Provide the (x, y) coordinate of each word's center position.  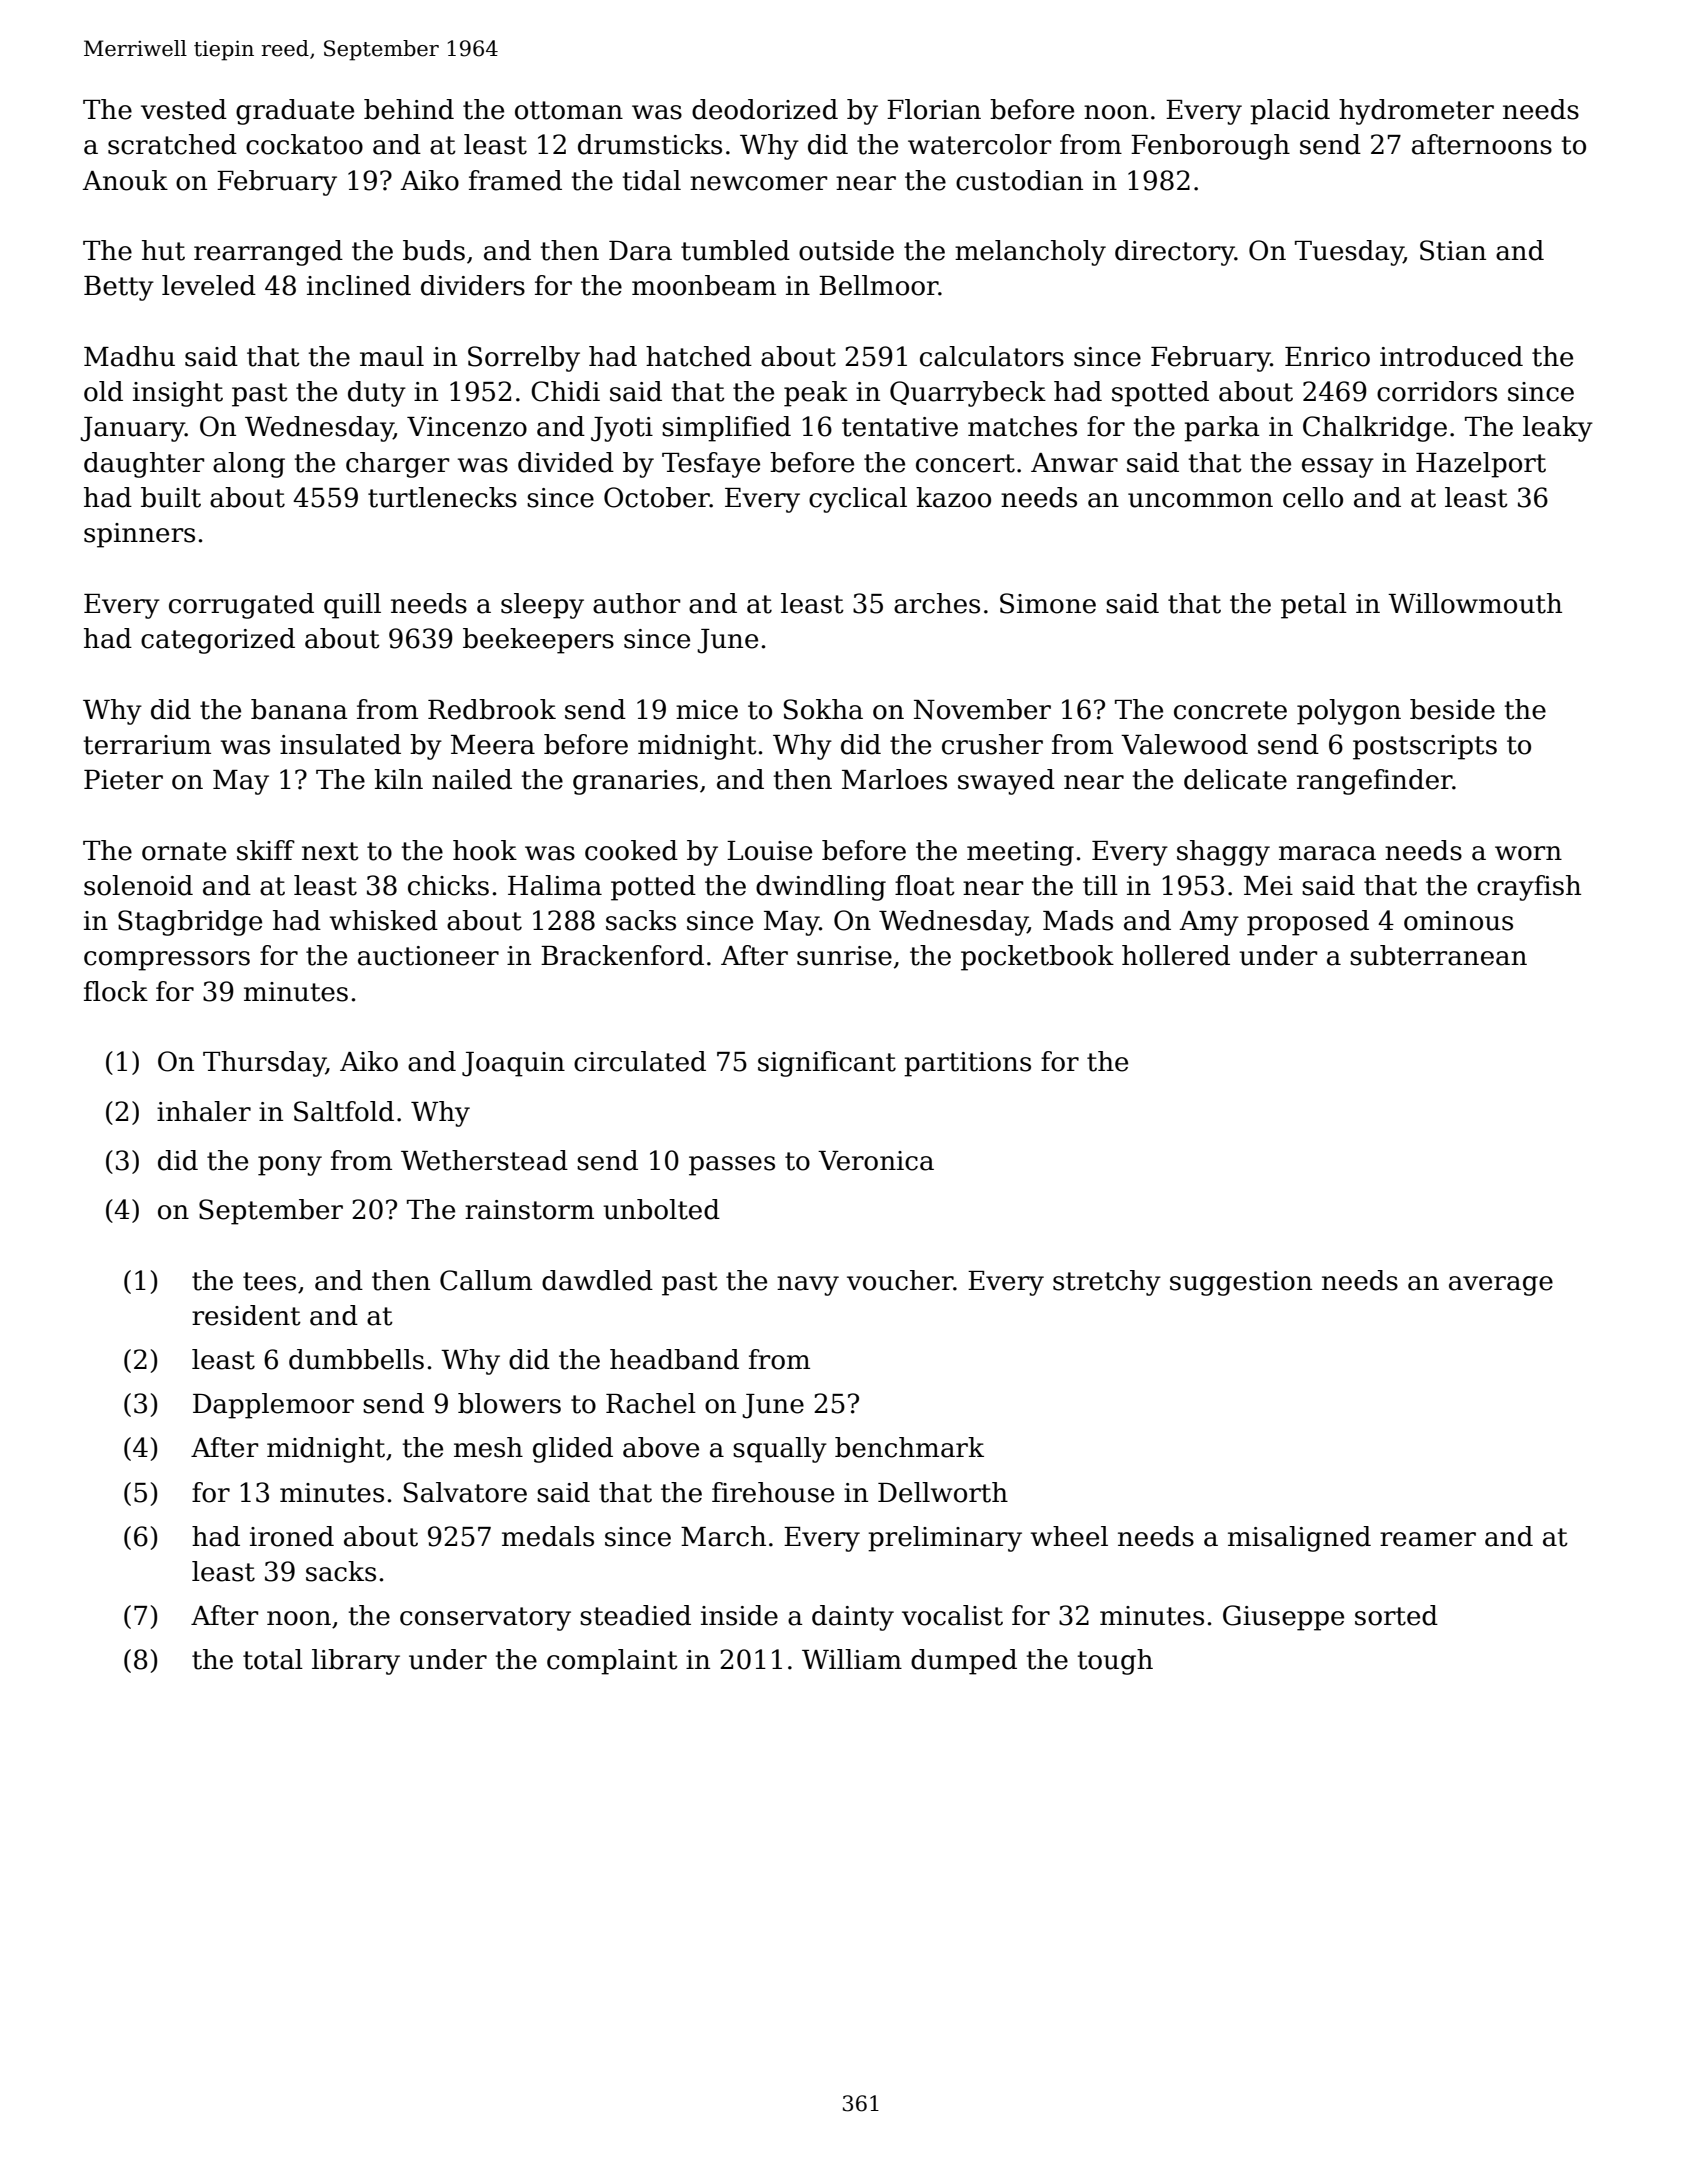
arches (937, 603)
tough (1115, 1662)
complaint (612, 1662)
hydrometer (1416, 112)
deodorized (765, 109)
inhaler (204, 1111)
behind (409, 109)
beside (1452, 709)
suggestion (1241, 1283)
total (273, 1659)
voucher (900, 1280)
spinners (139, 535)
